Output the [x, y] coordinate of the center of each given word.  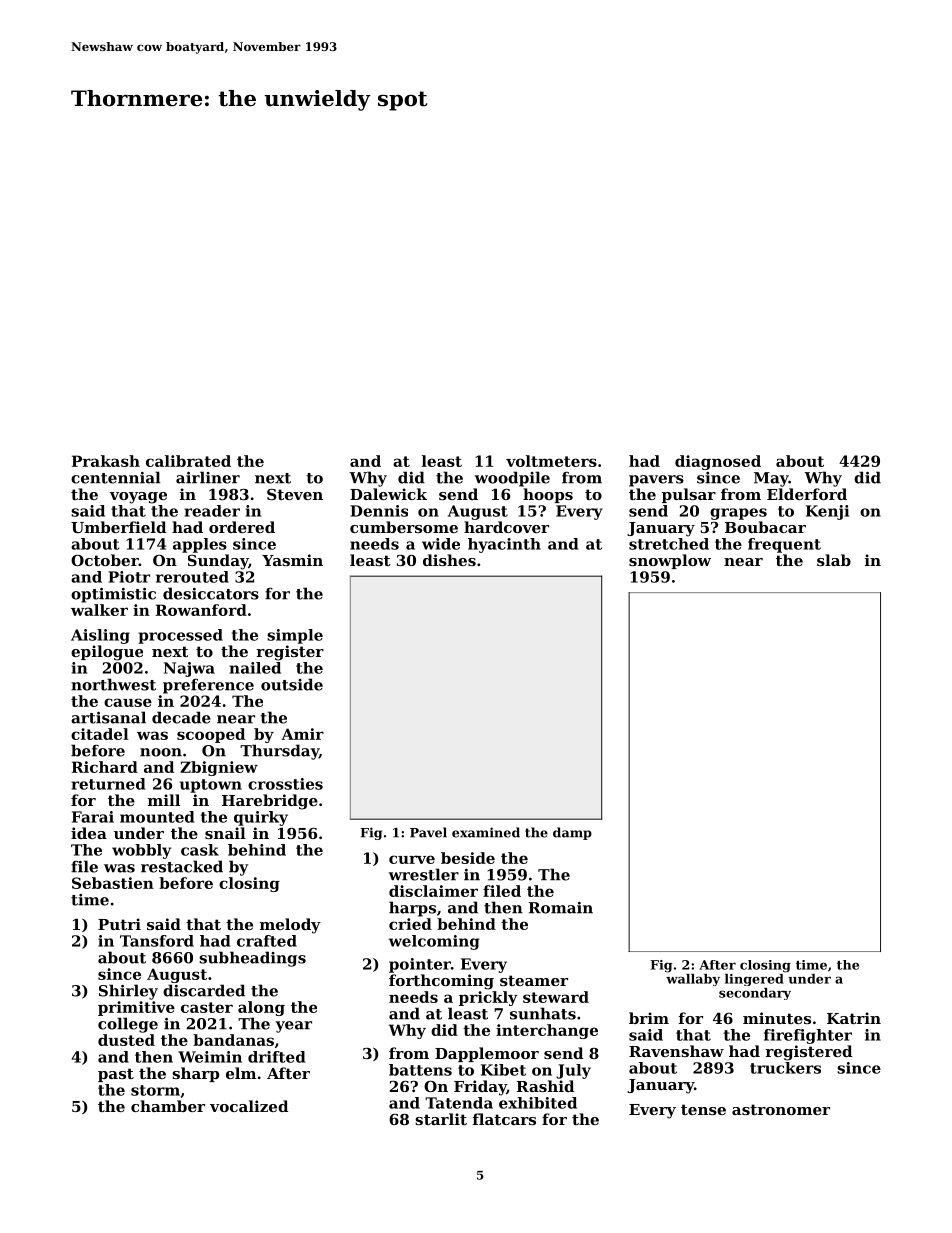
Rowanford [201, 610]
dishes [449, 560]
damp [572, 833]
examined [486, 832]
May [771, 479]
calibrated [188, 461]
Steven [295, 494]
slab [834, 560]
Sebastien [113, 883]
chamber [168, 1106]
